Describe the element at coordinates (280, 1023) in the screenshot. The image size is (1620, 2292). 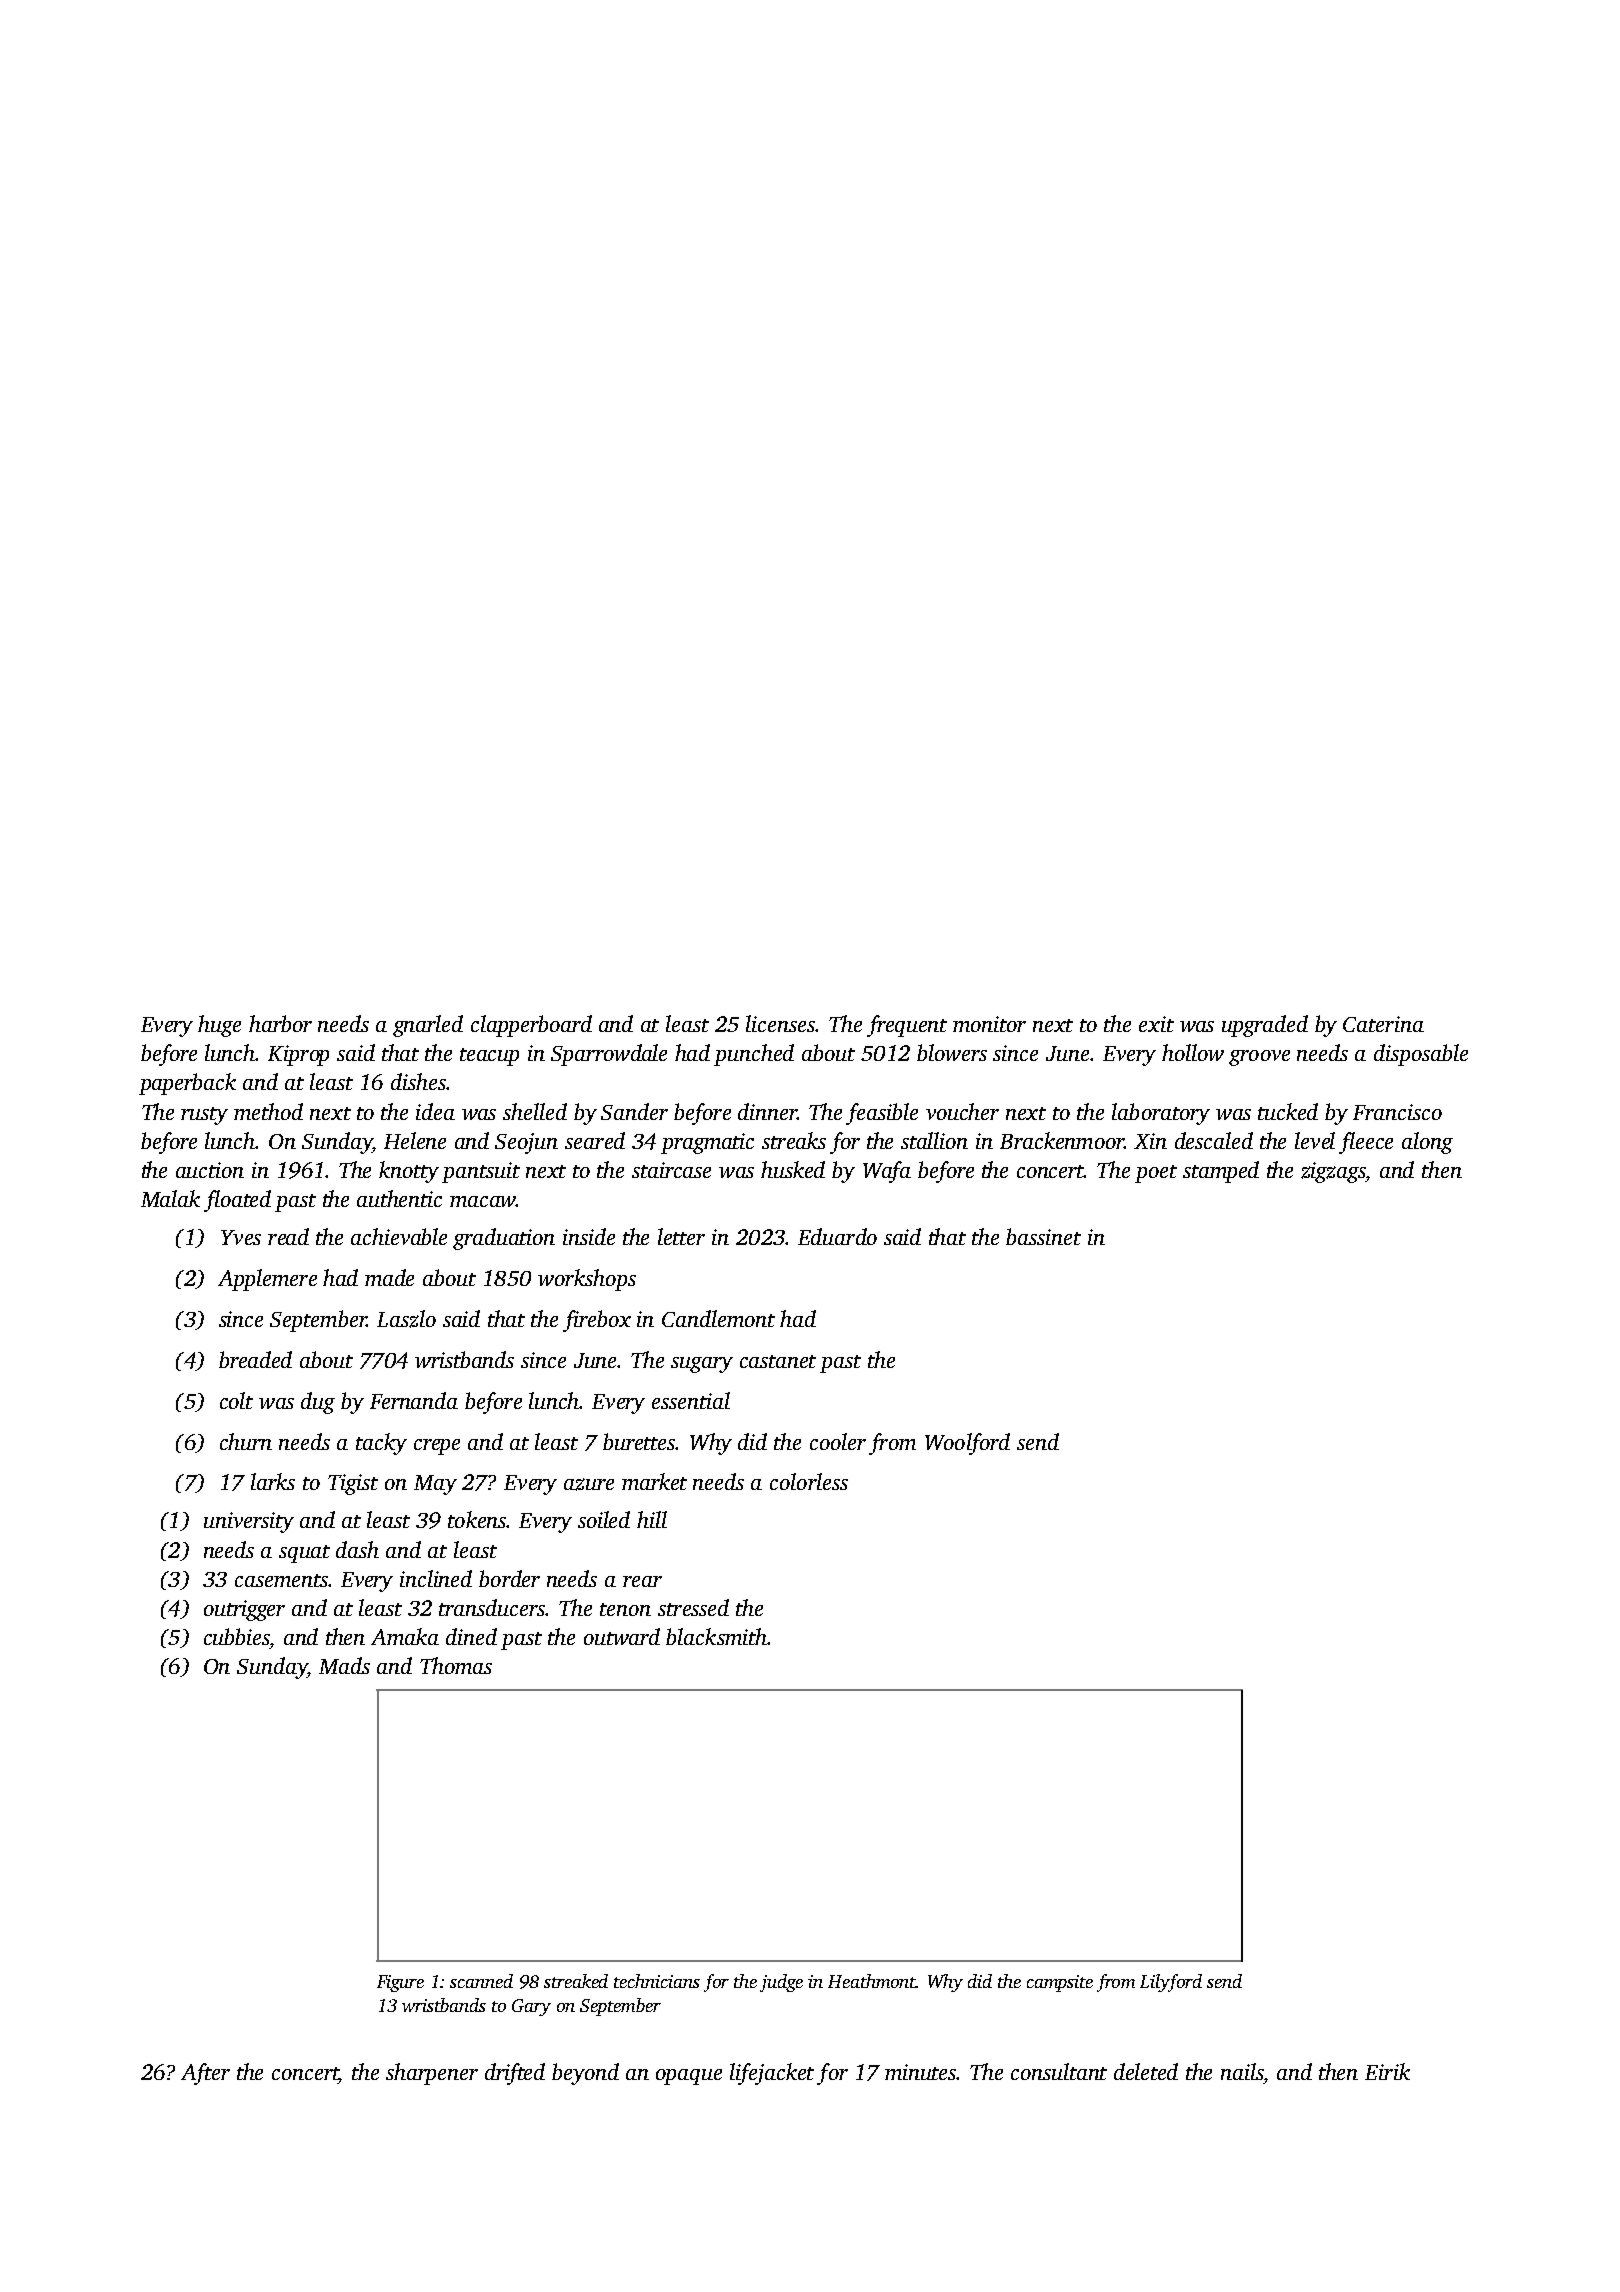
I see `harbor` at that location.
